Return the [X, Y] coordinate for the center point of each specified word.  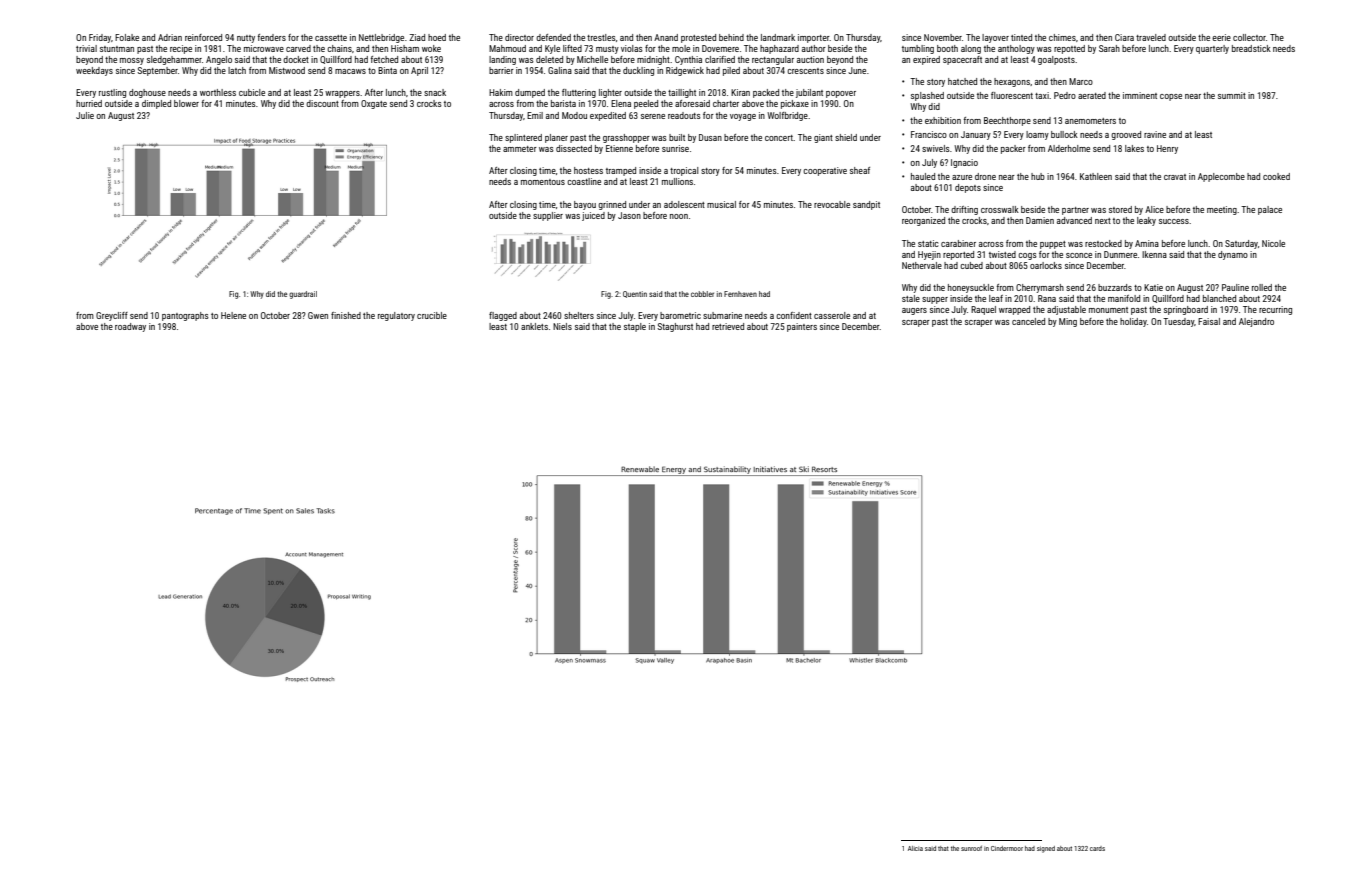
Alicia [915, 848]
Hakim [501, 92]
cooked [1276, 176]
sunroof [971, 848]
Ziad [417, 37]
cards [1097, 848]
